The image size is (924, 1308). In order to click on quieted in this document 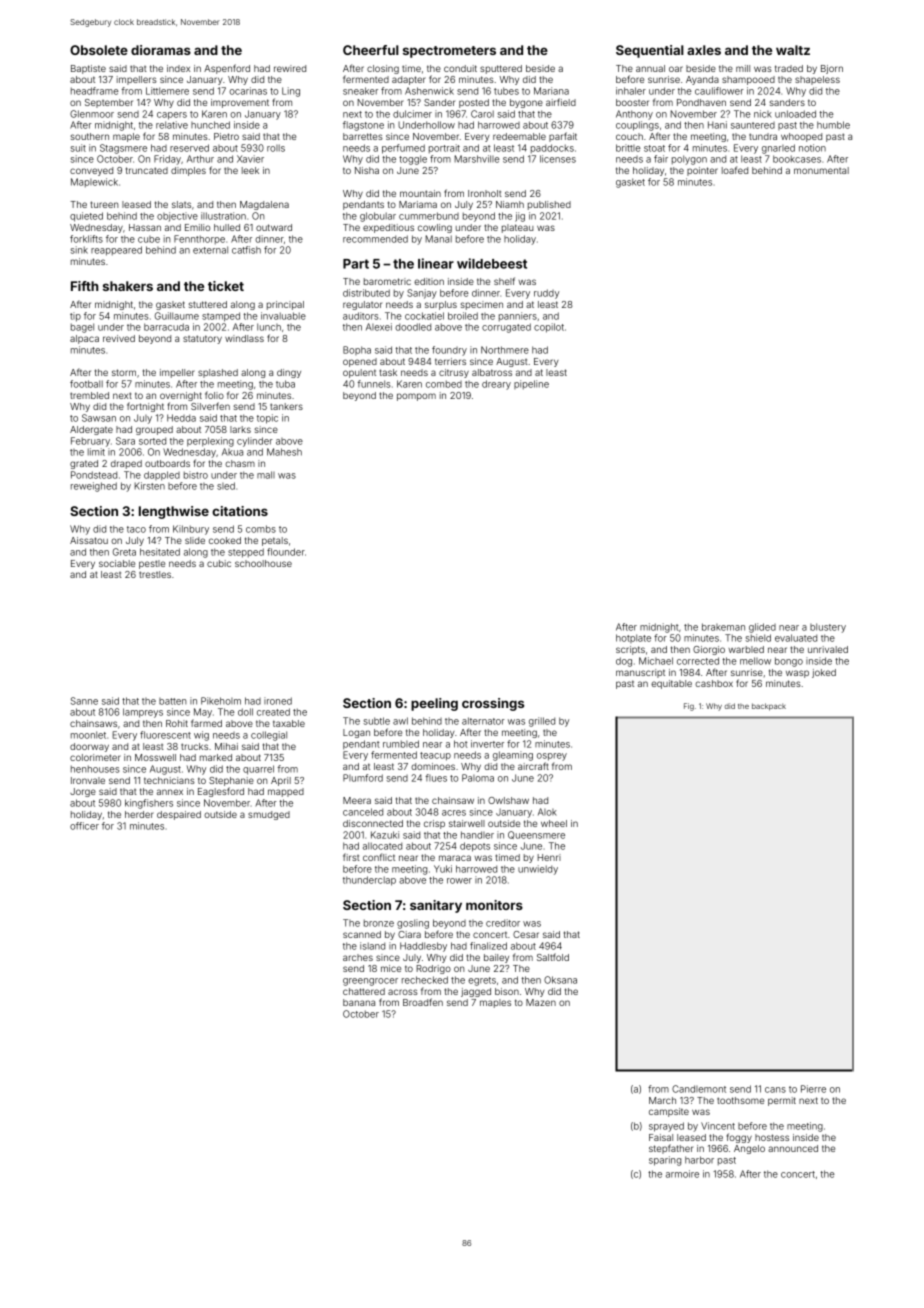, I will do `click(86, 217)`.
